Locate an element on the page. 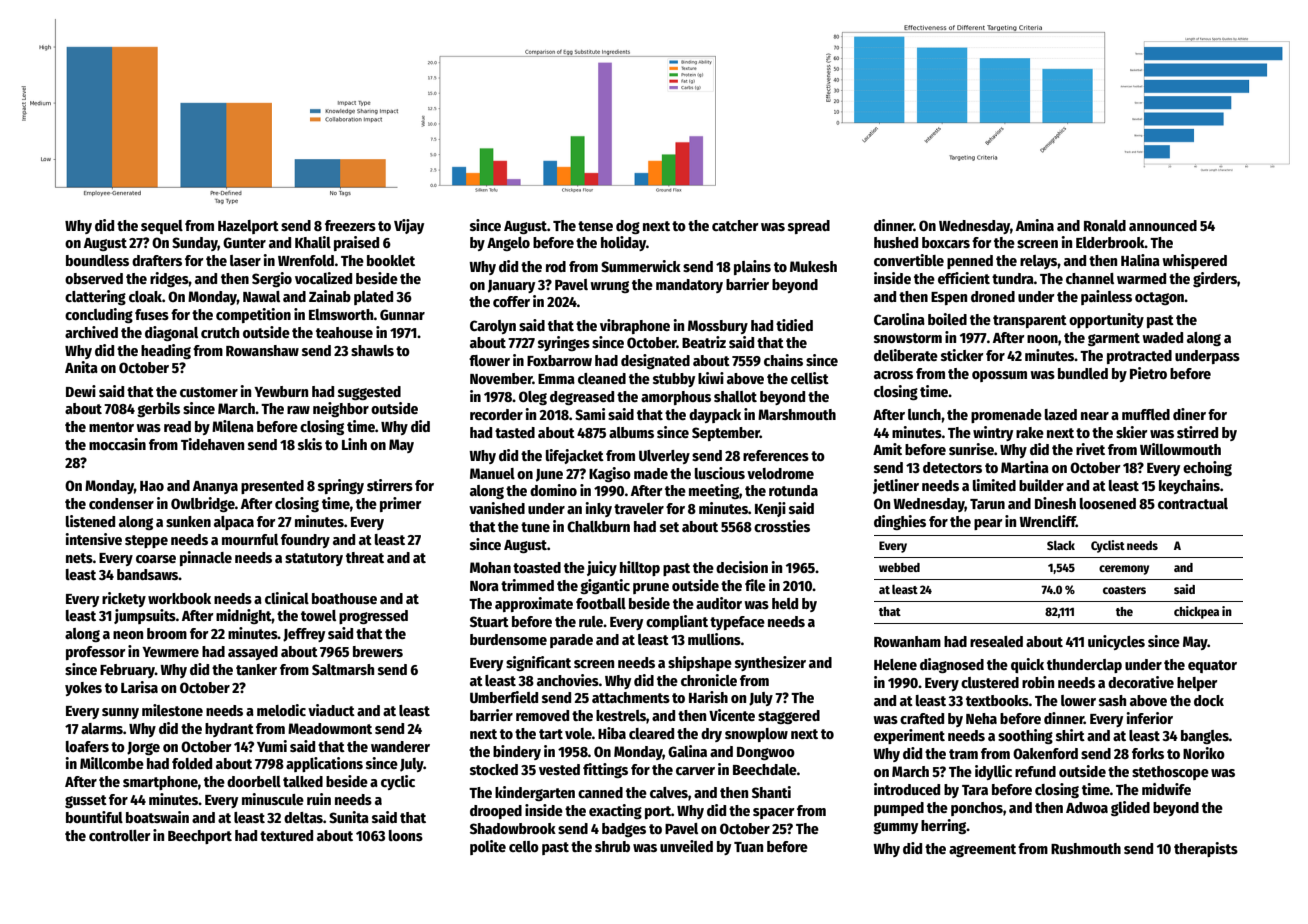 This page has height=924, width=1308. significant is located at coordinates (538, 663).
